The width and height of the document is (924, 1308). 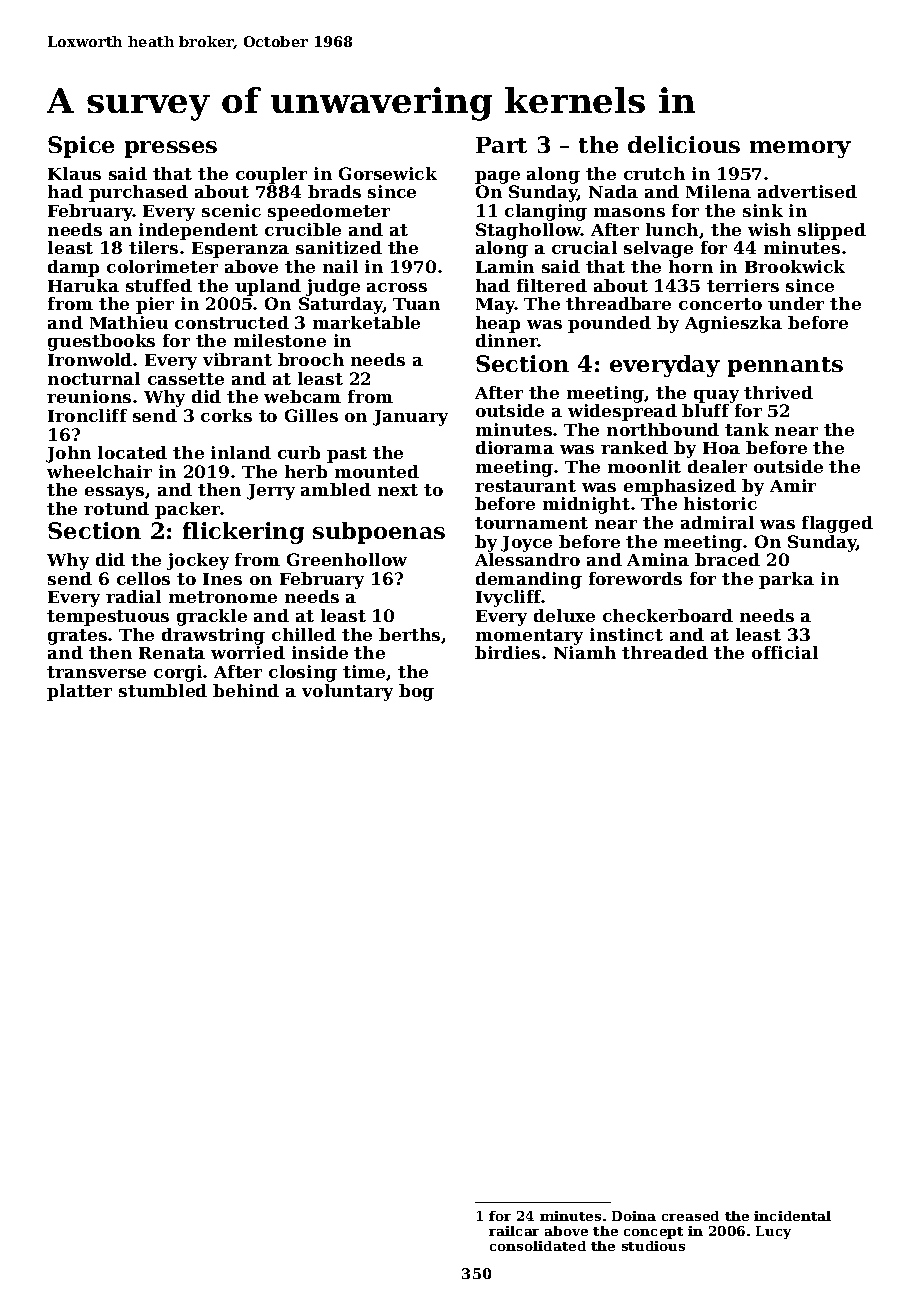 I want to click on thrived, so click(x=778, y=392).
